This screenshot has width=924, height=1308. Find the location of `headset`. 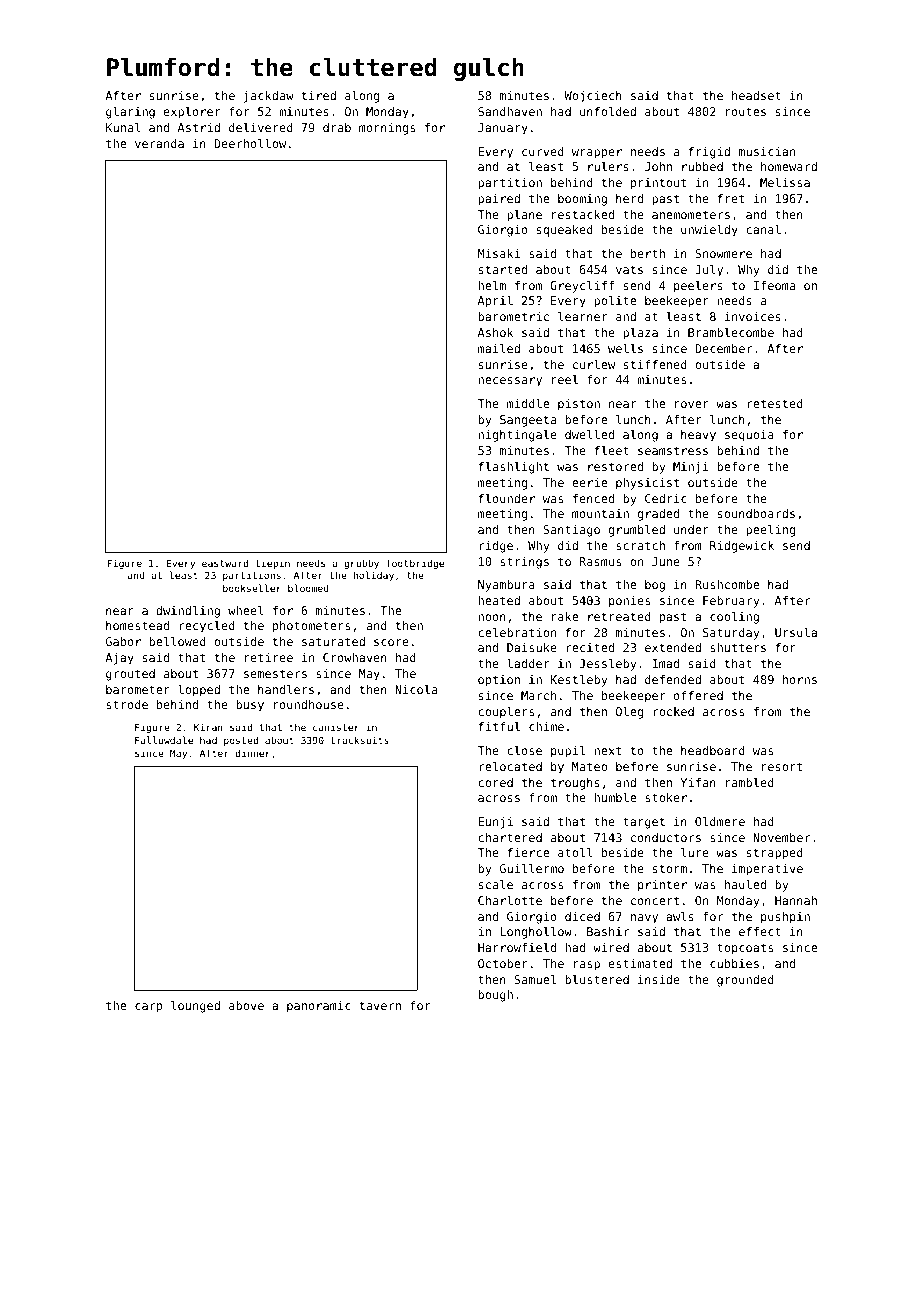

headset is located at coordinates (756, 95).
